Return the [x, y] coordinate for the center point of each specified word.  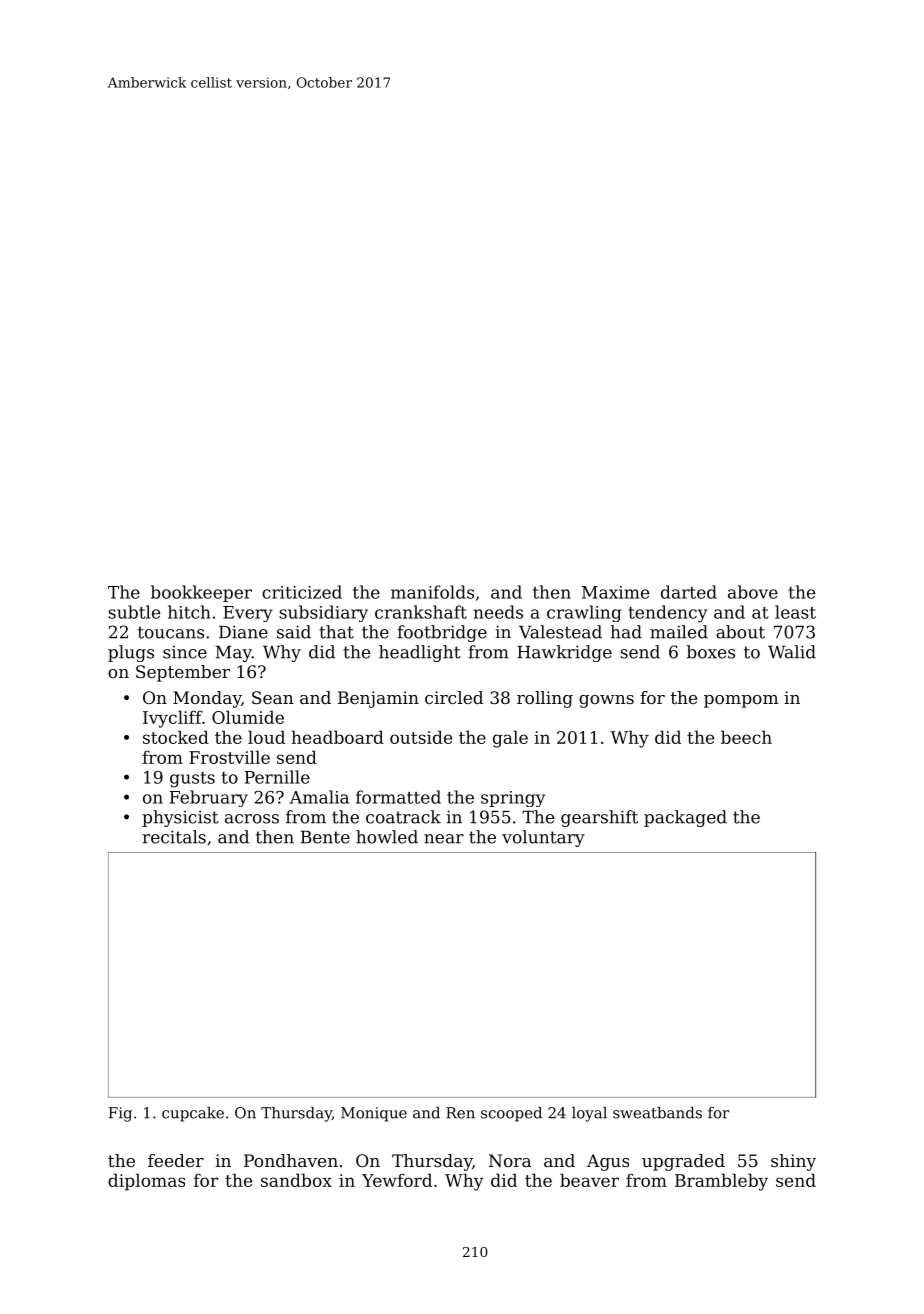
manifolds [432, 592]
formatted [398, 797]
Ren [460, 1113]
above [753, 592]
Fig [120, 1114]
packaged [685, 818]
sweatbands [657, 1113]
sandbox [296, 1180]
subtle [134, 612]
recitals [174, 837]
